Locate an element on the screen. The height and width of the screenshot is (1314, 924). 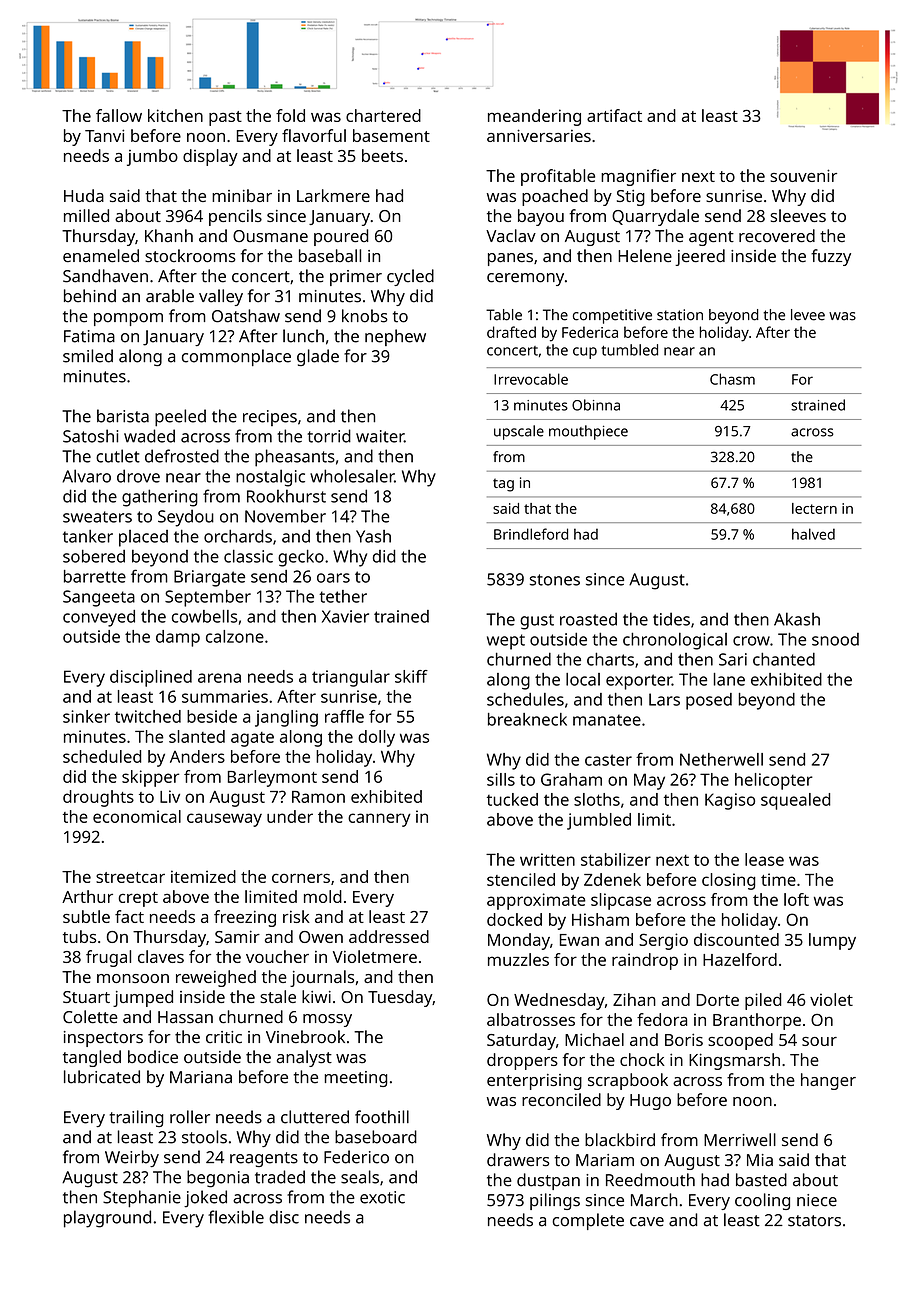
Merriwell is located at coordinates (740, 1140).
